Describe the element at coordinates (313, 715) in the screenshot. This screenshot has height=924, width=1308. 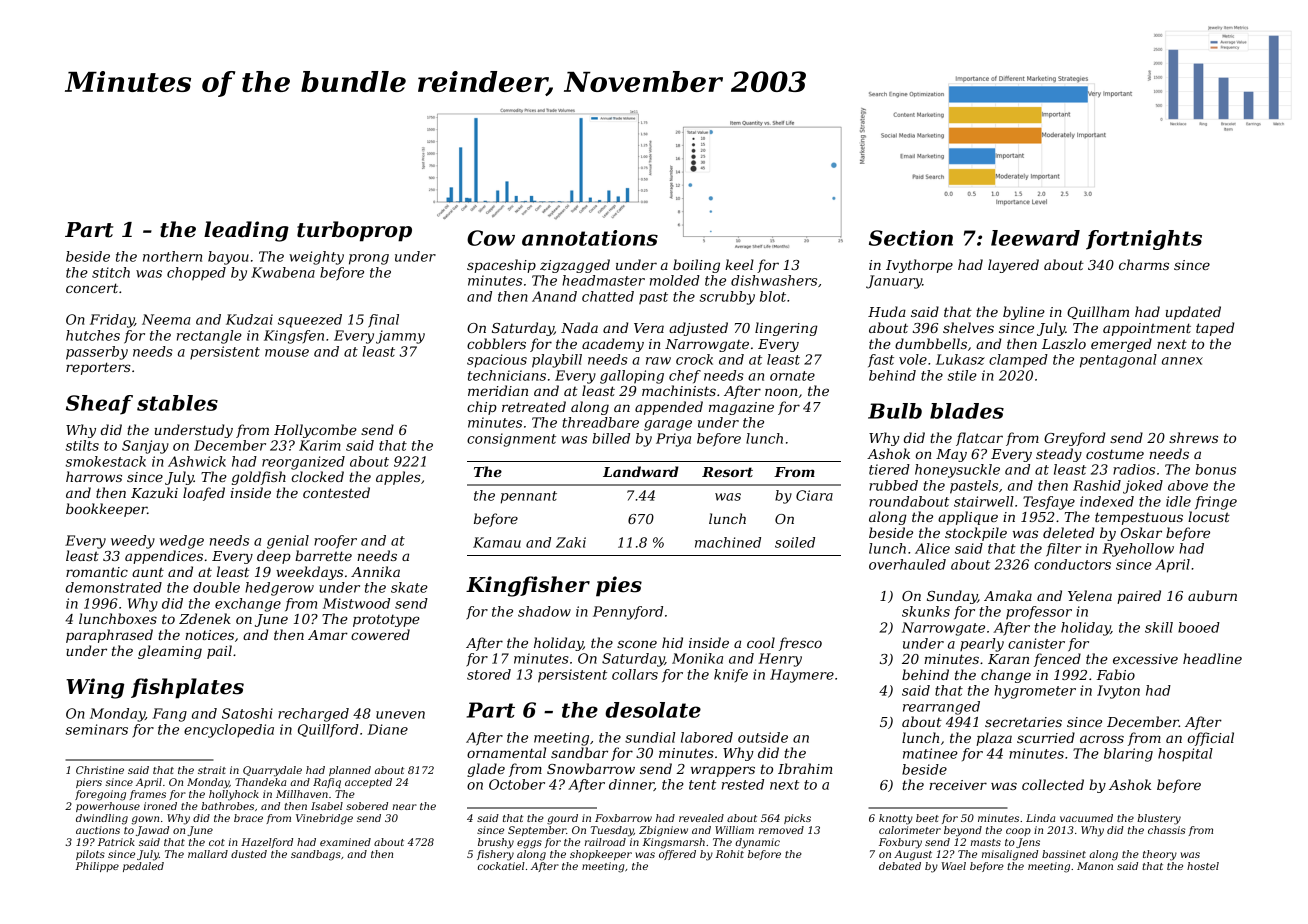
I see `recharged` at that location.
